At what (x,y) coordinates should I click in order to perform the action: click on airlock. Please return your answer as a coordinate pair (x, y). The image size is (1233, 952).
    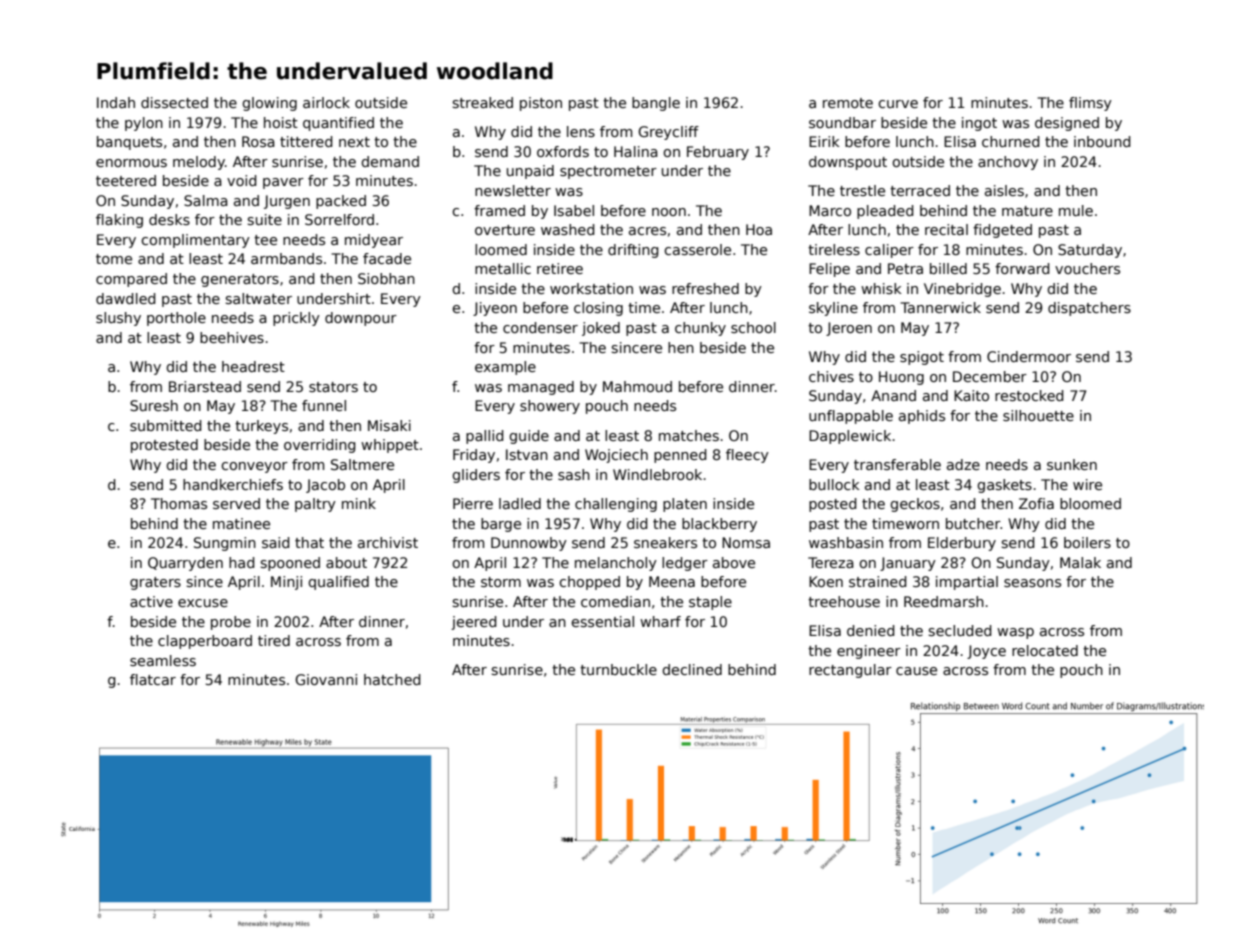
    Looking at the image, I should click on (326, 102).
